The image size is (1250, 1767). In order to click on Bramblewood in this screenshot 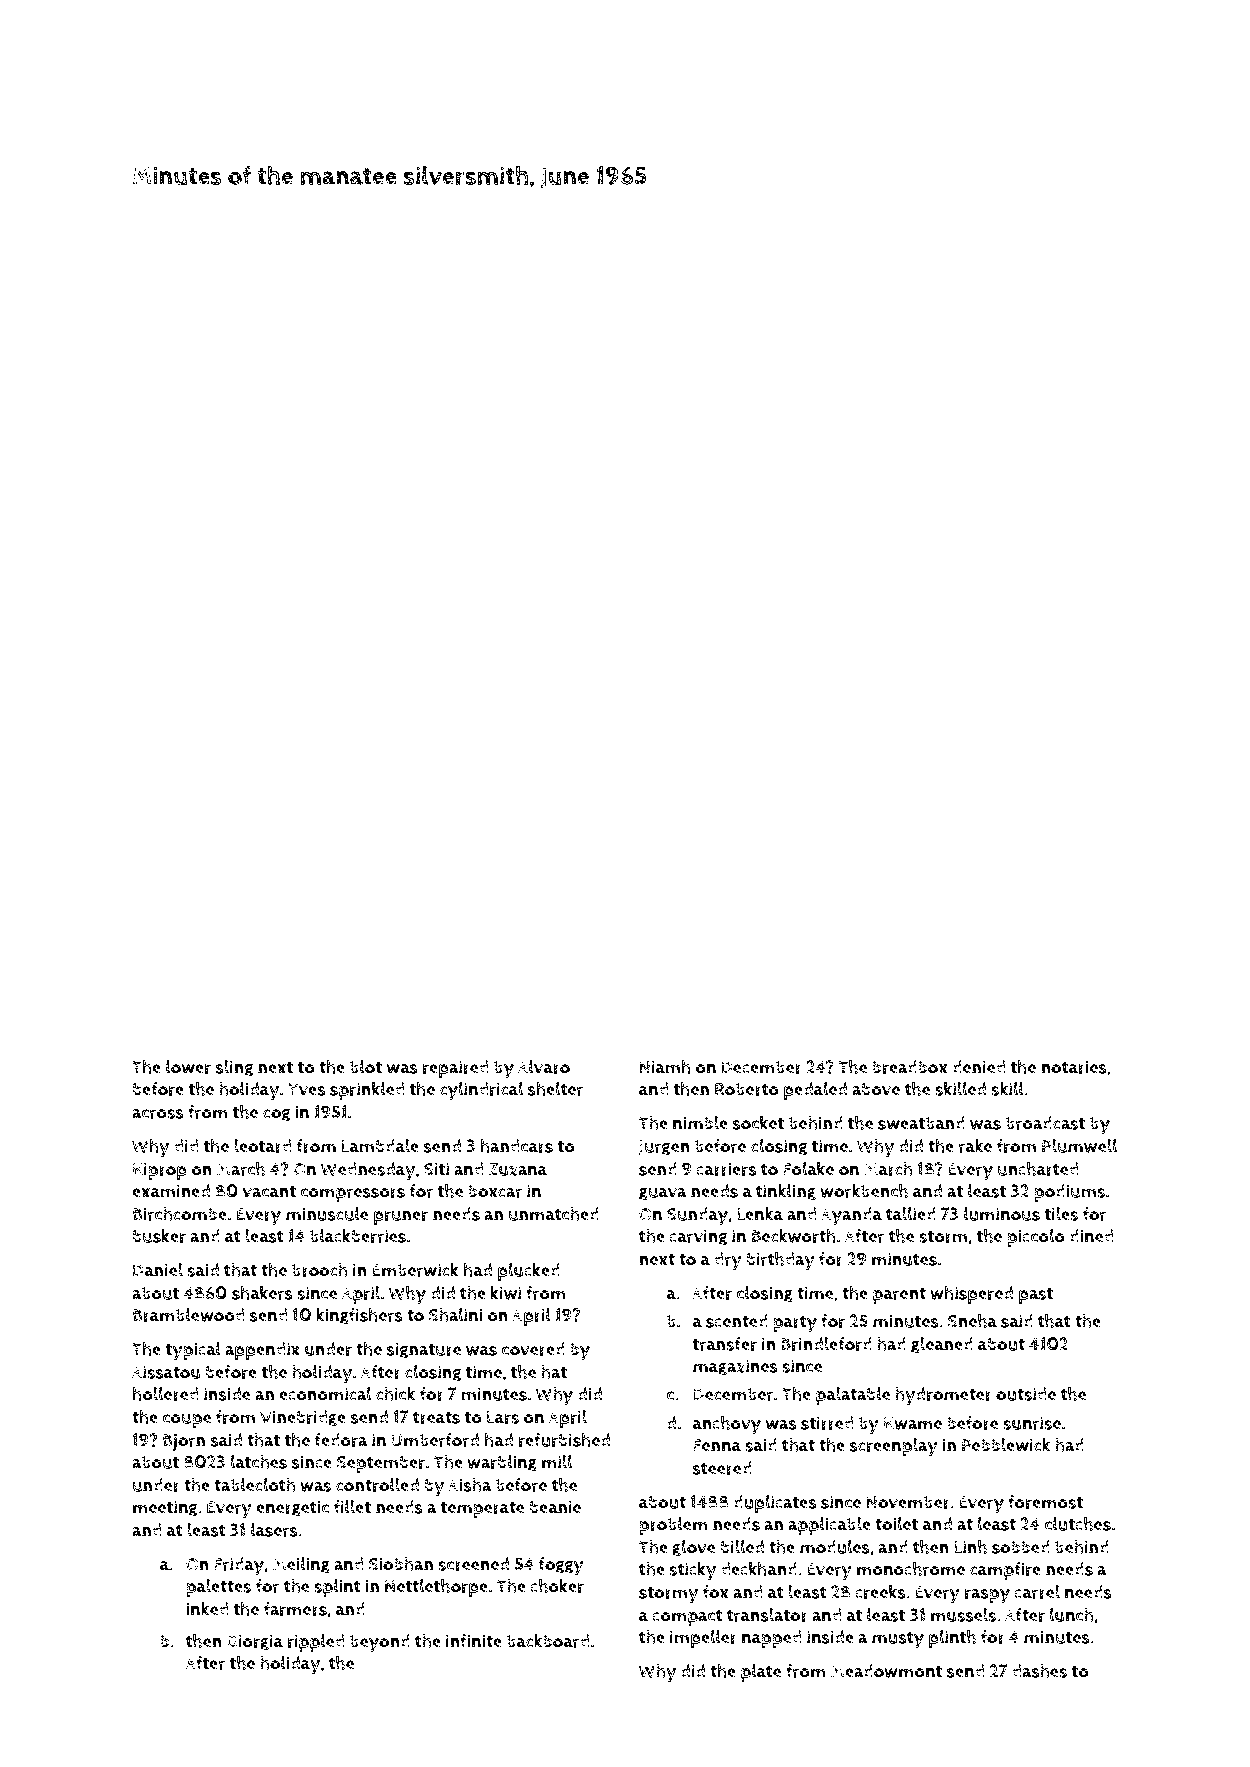, I will do `click(188, 1315)`.
